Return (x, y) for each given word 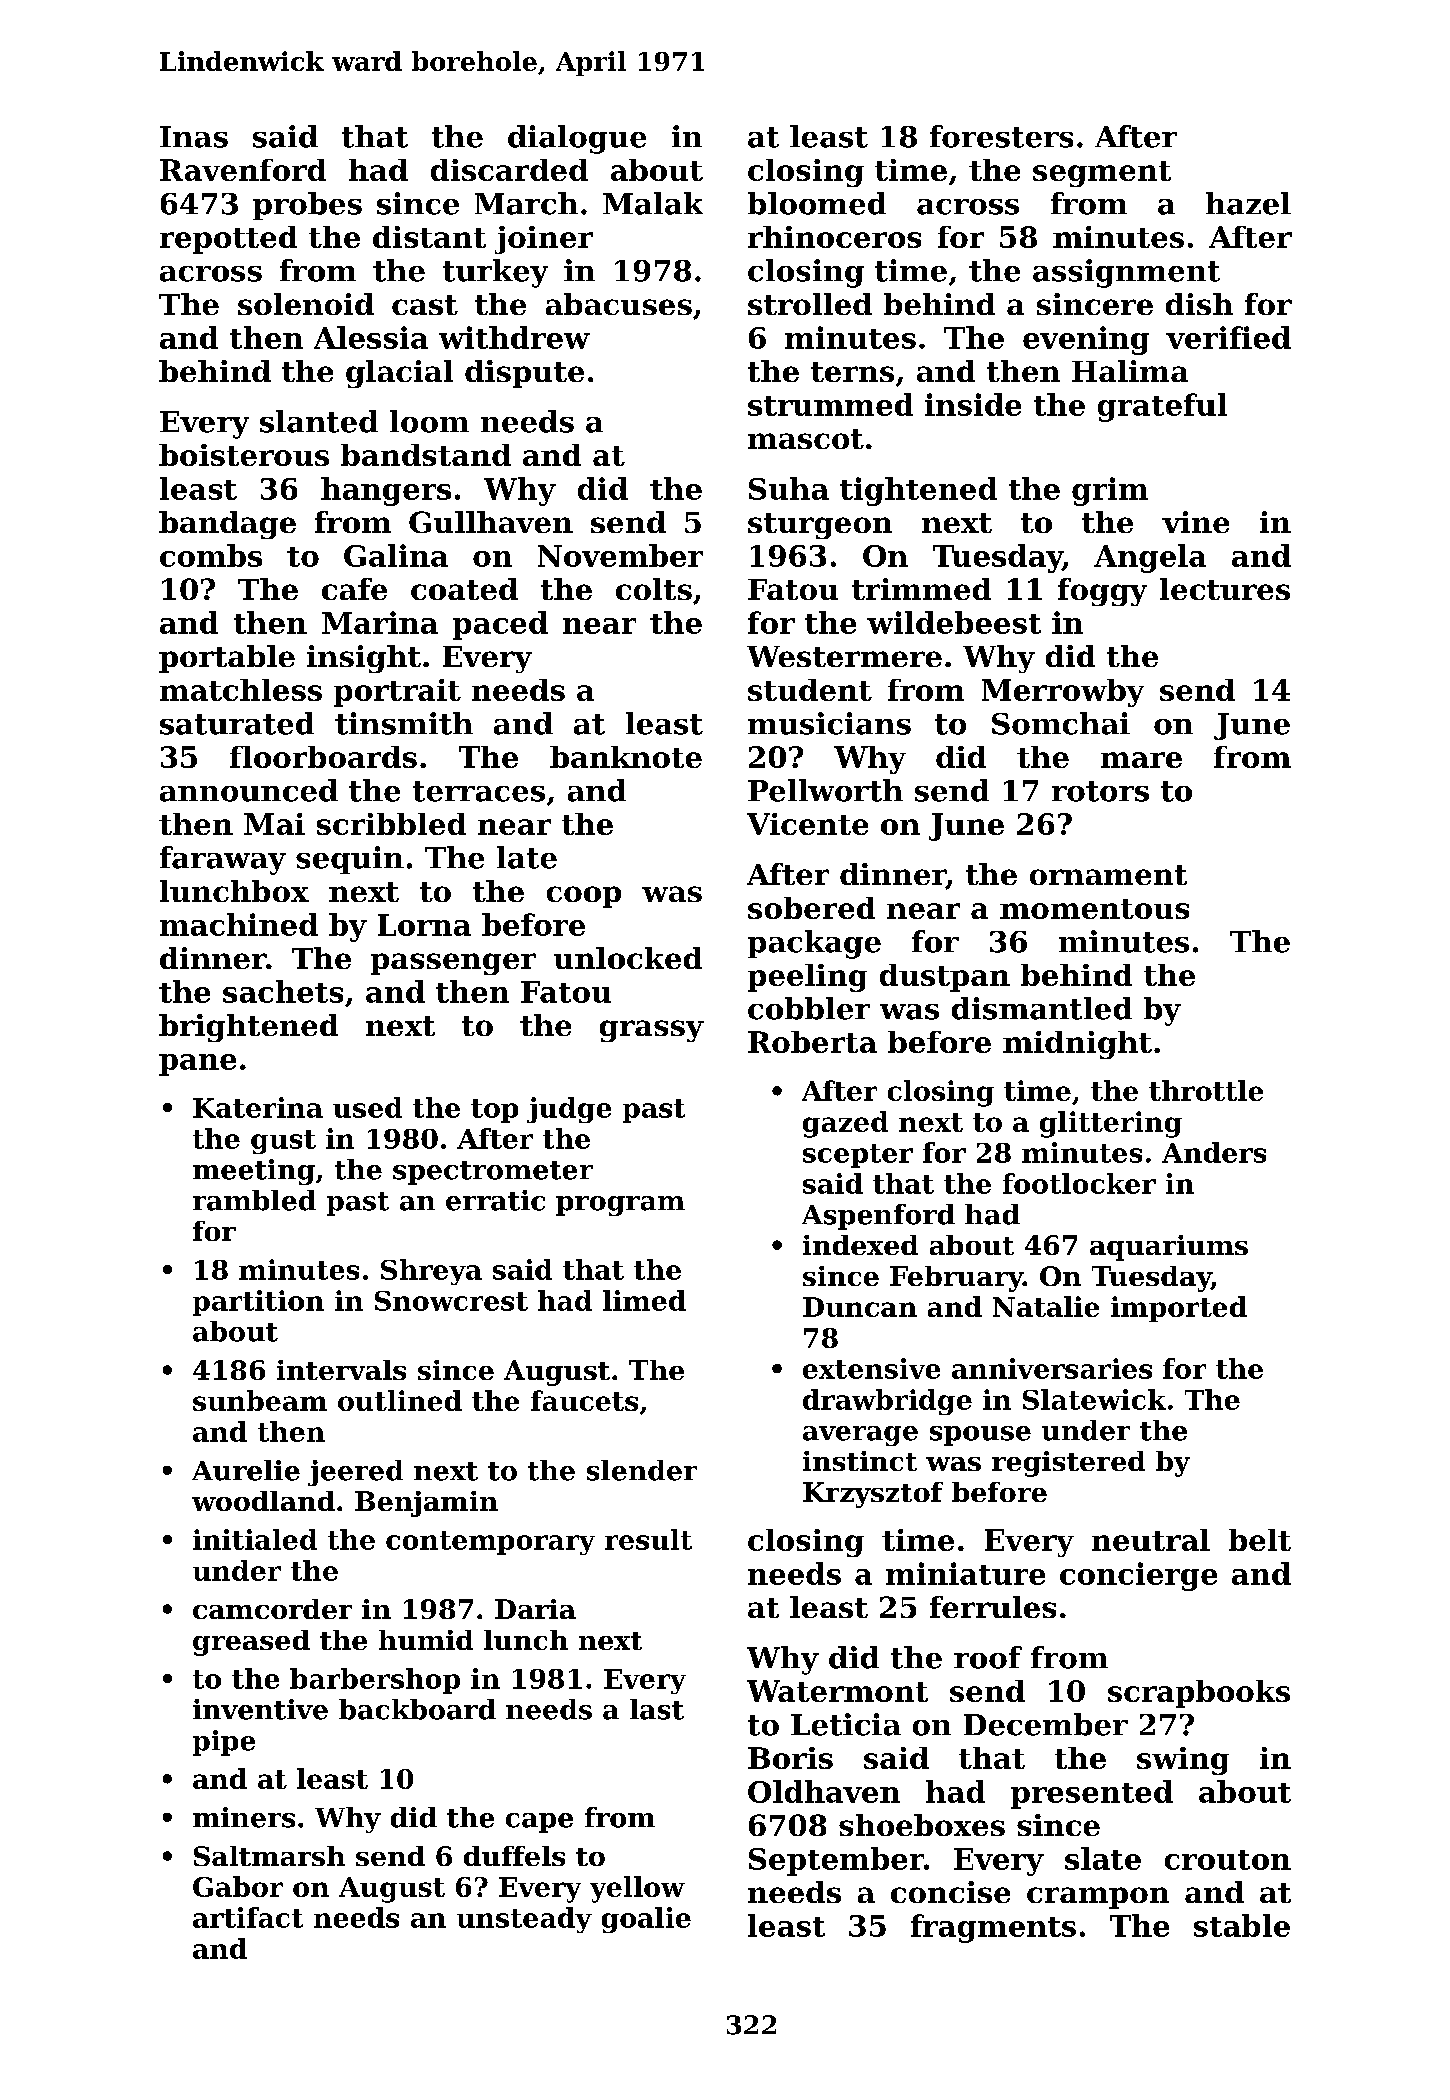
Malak (653, 203)
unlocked (628, 958)
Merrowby (1063, 693)
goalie (646, 1920)
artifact (248, 1917)
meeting (254, 1172)
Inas (194, 137)
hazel (1248, 203)
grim (1110, 491)
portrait (397, 693)
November (620, 555)
